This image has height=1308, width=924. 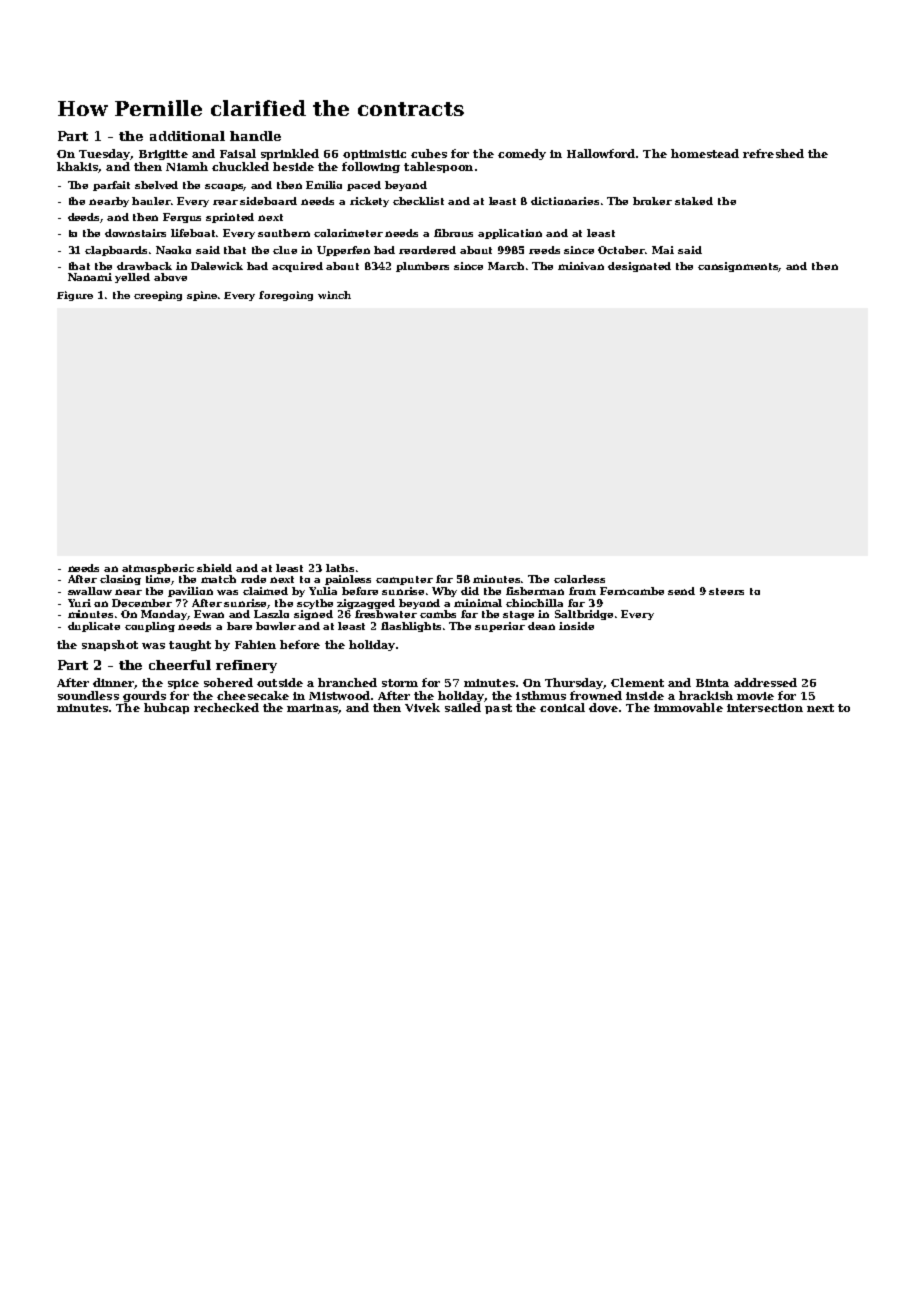 What do you see at coordinates (773, 153) in the image?
I see `refreshed` at bounding box center [773, 153].
